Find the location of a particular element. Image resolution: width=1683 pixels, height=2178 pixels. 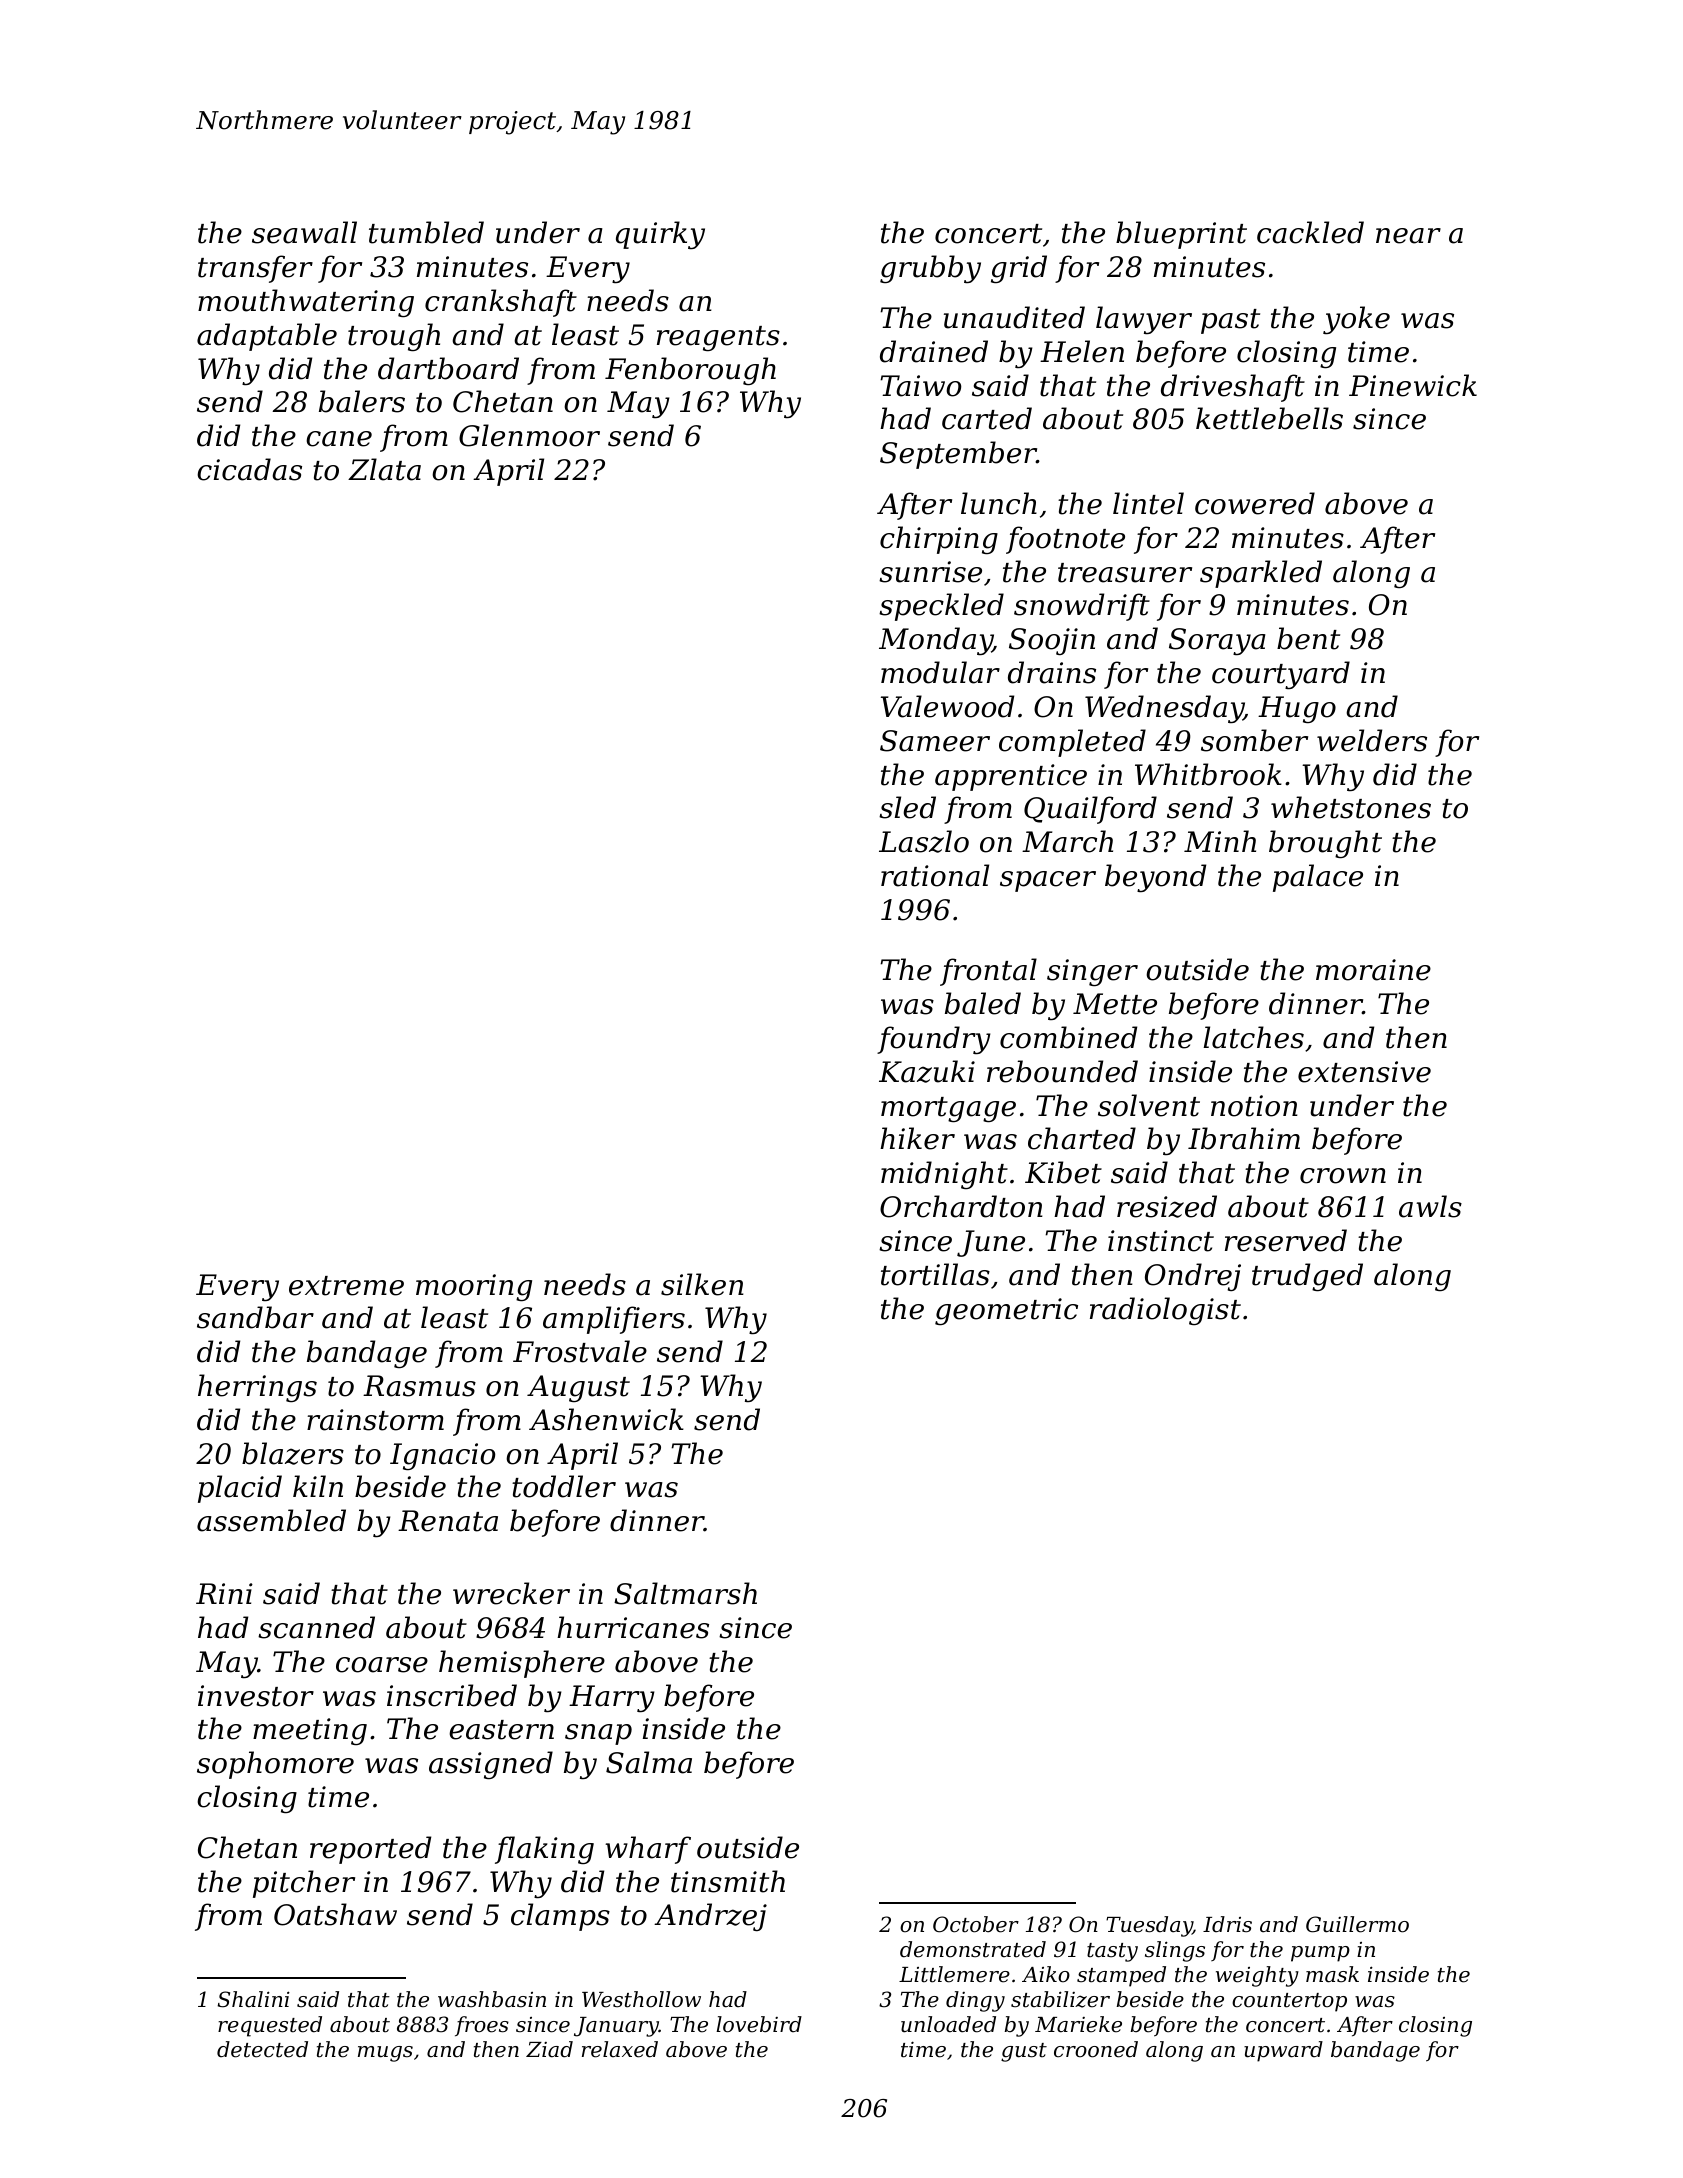

pitcher is located at coordinates (304, 1884).
